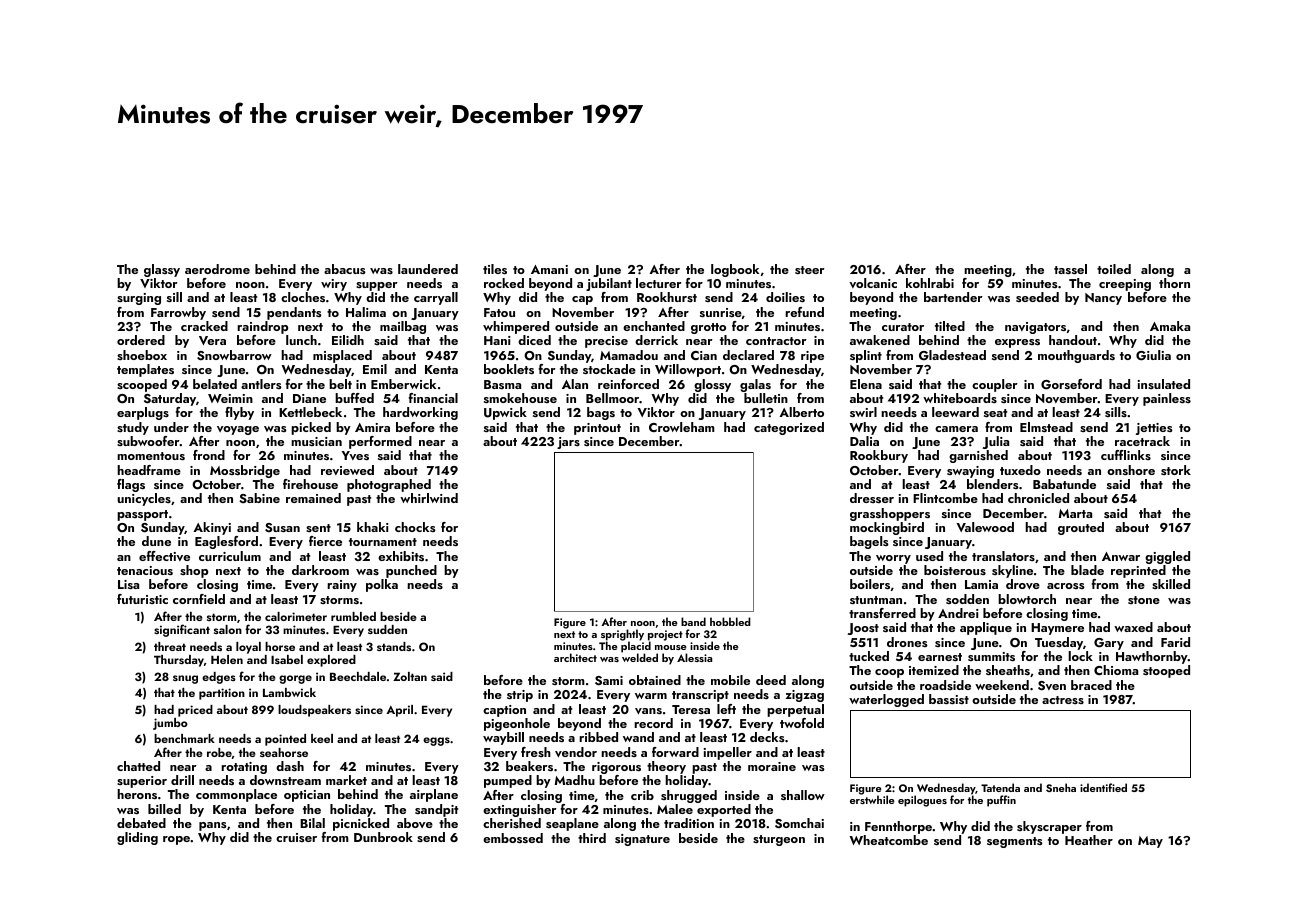 The height and width of the screenshot is (924, 1308). Describe the element at coordinates (401, 556) in the screenshot. I see `exhibits` at that location.
